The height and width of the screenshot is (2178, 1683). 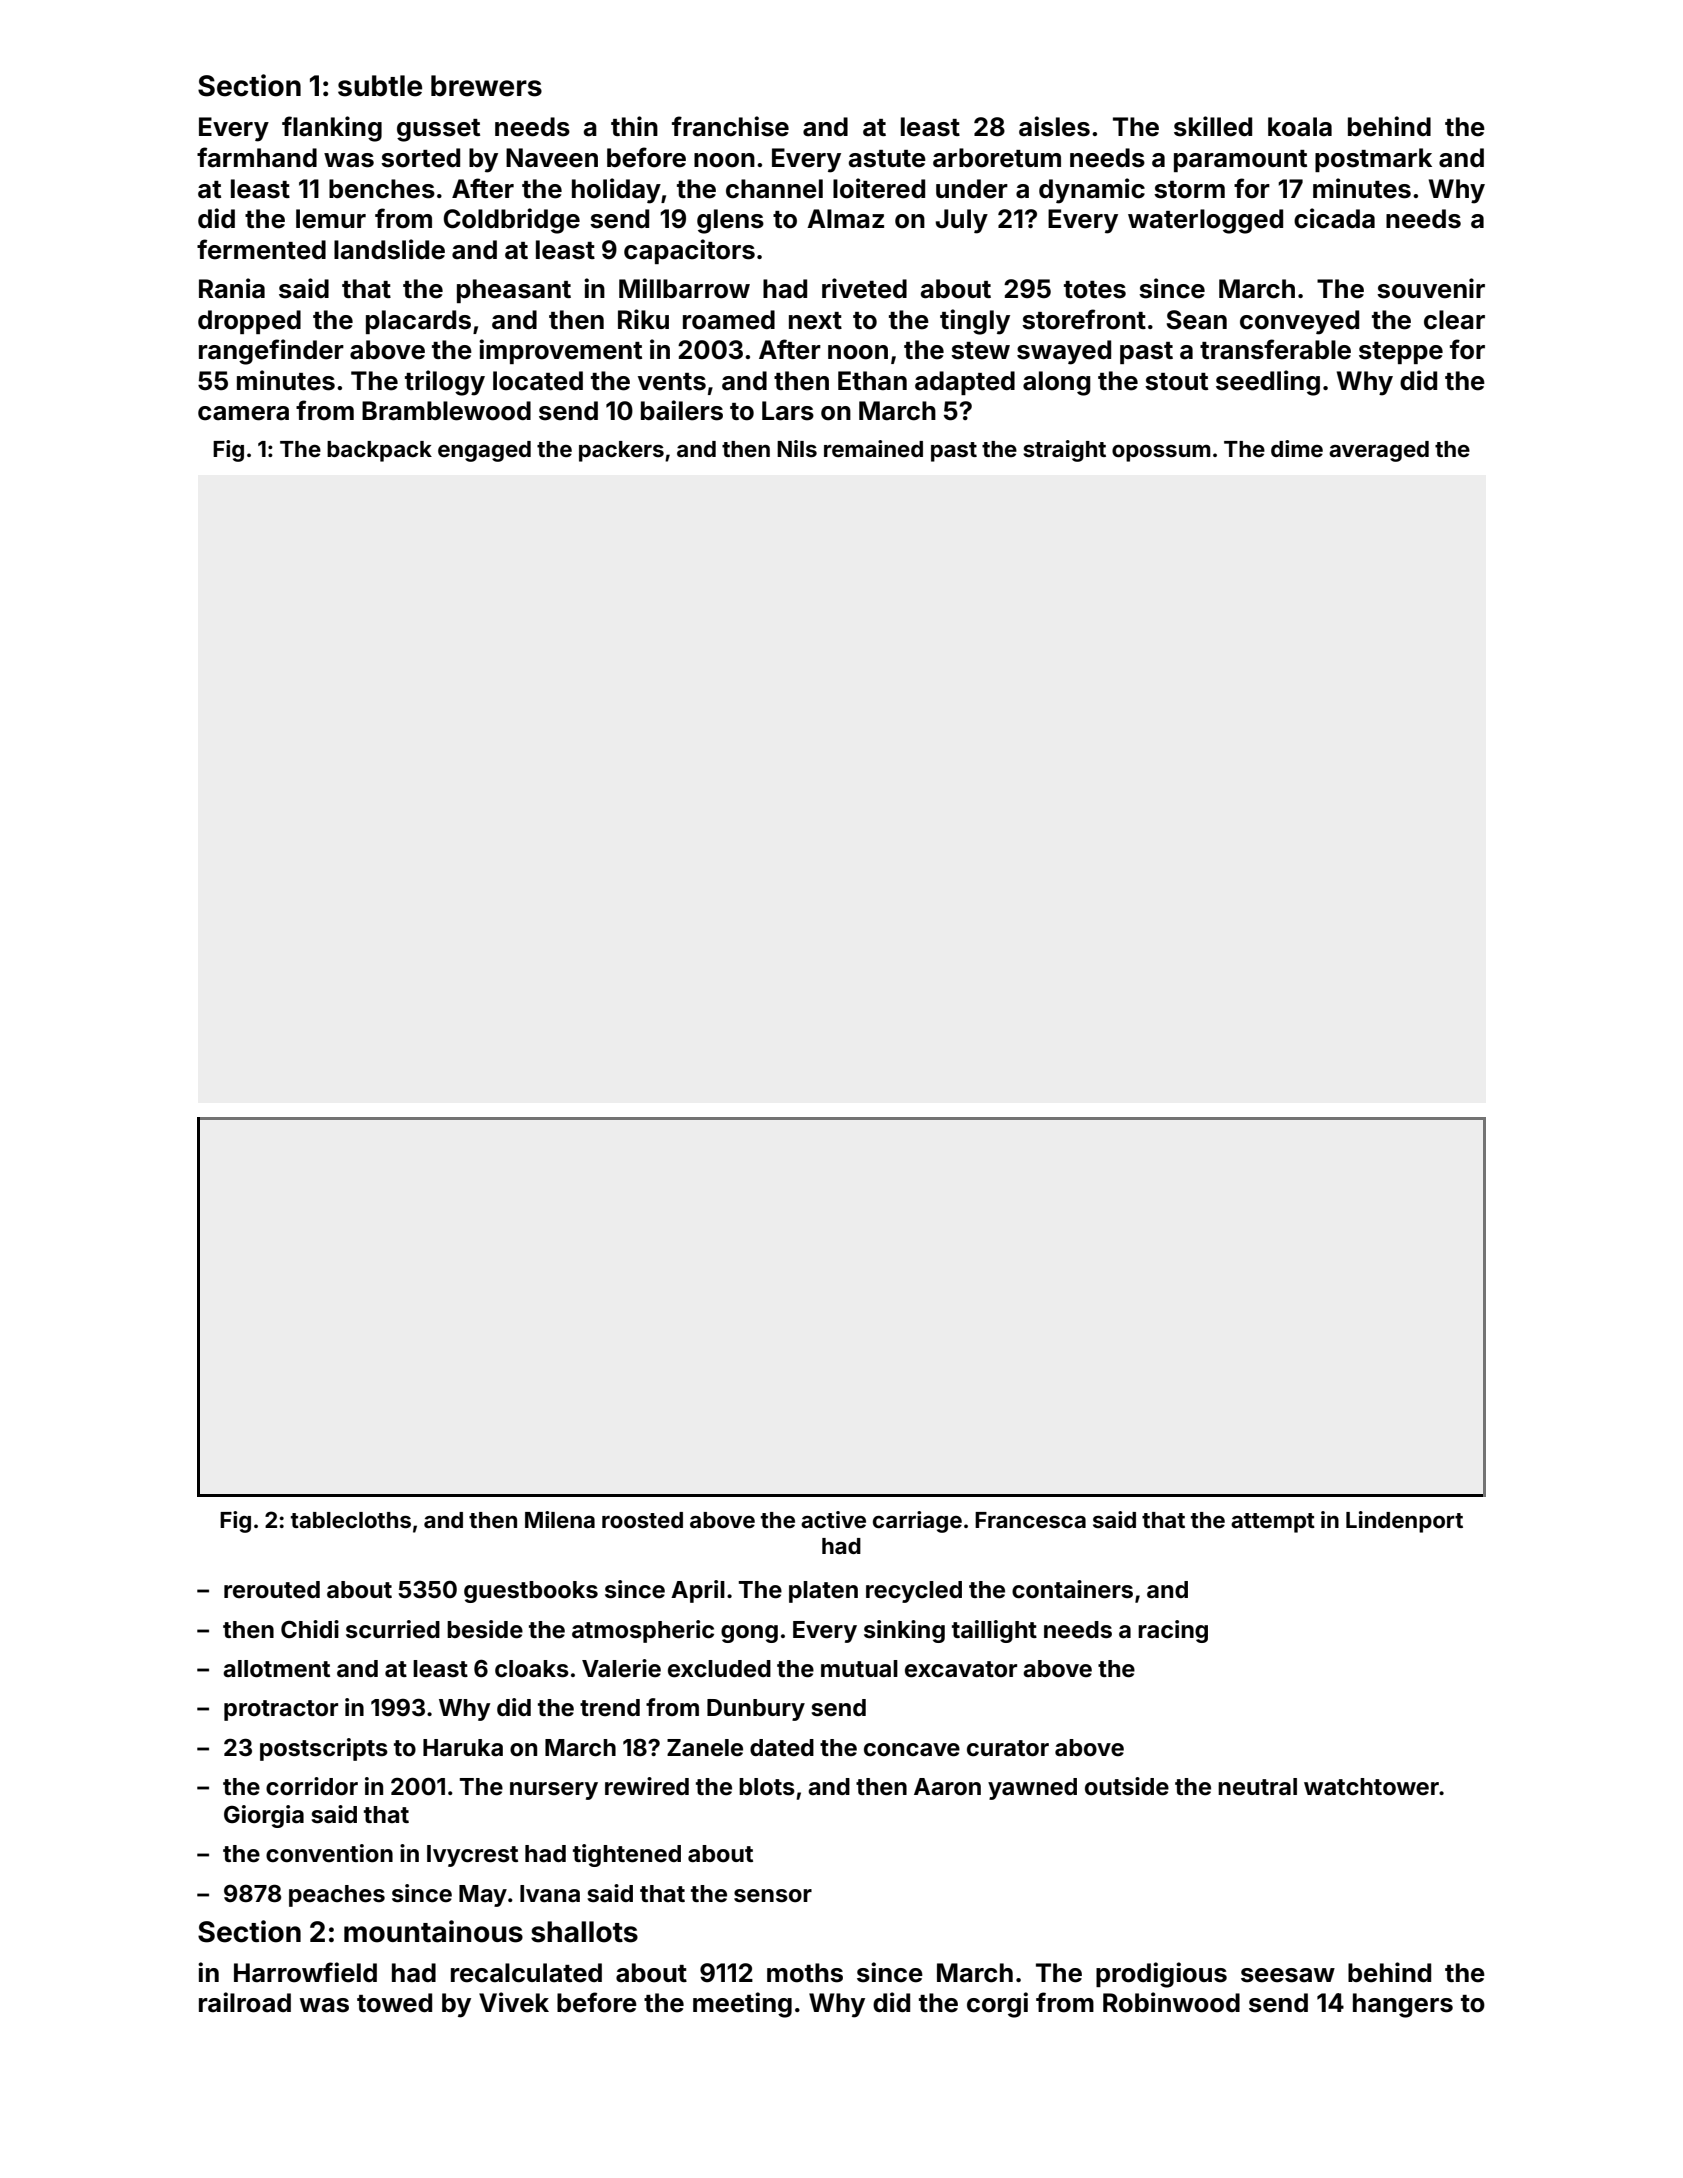 What do you see at coordinates (1273, 1523) in the screenshot?
I see `attempt` at bounding box center [1273, 1523].
